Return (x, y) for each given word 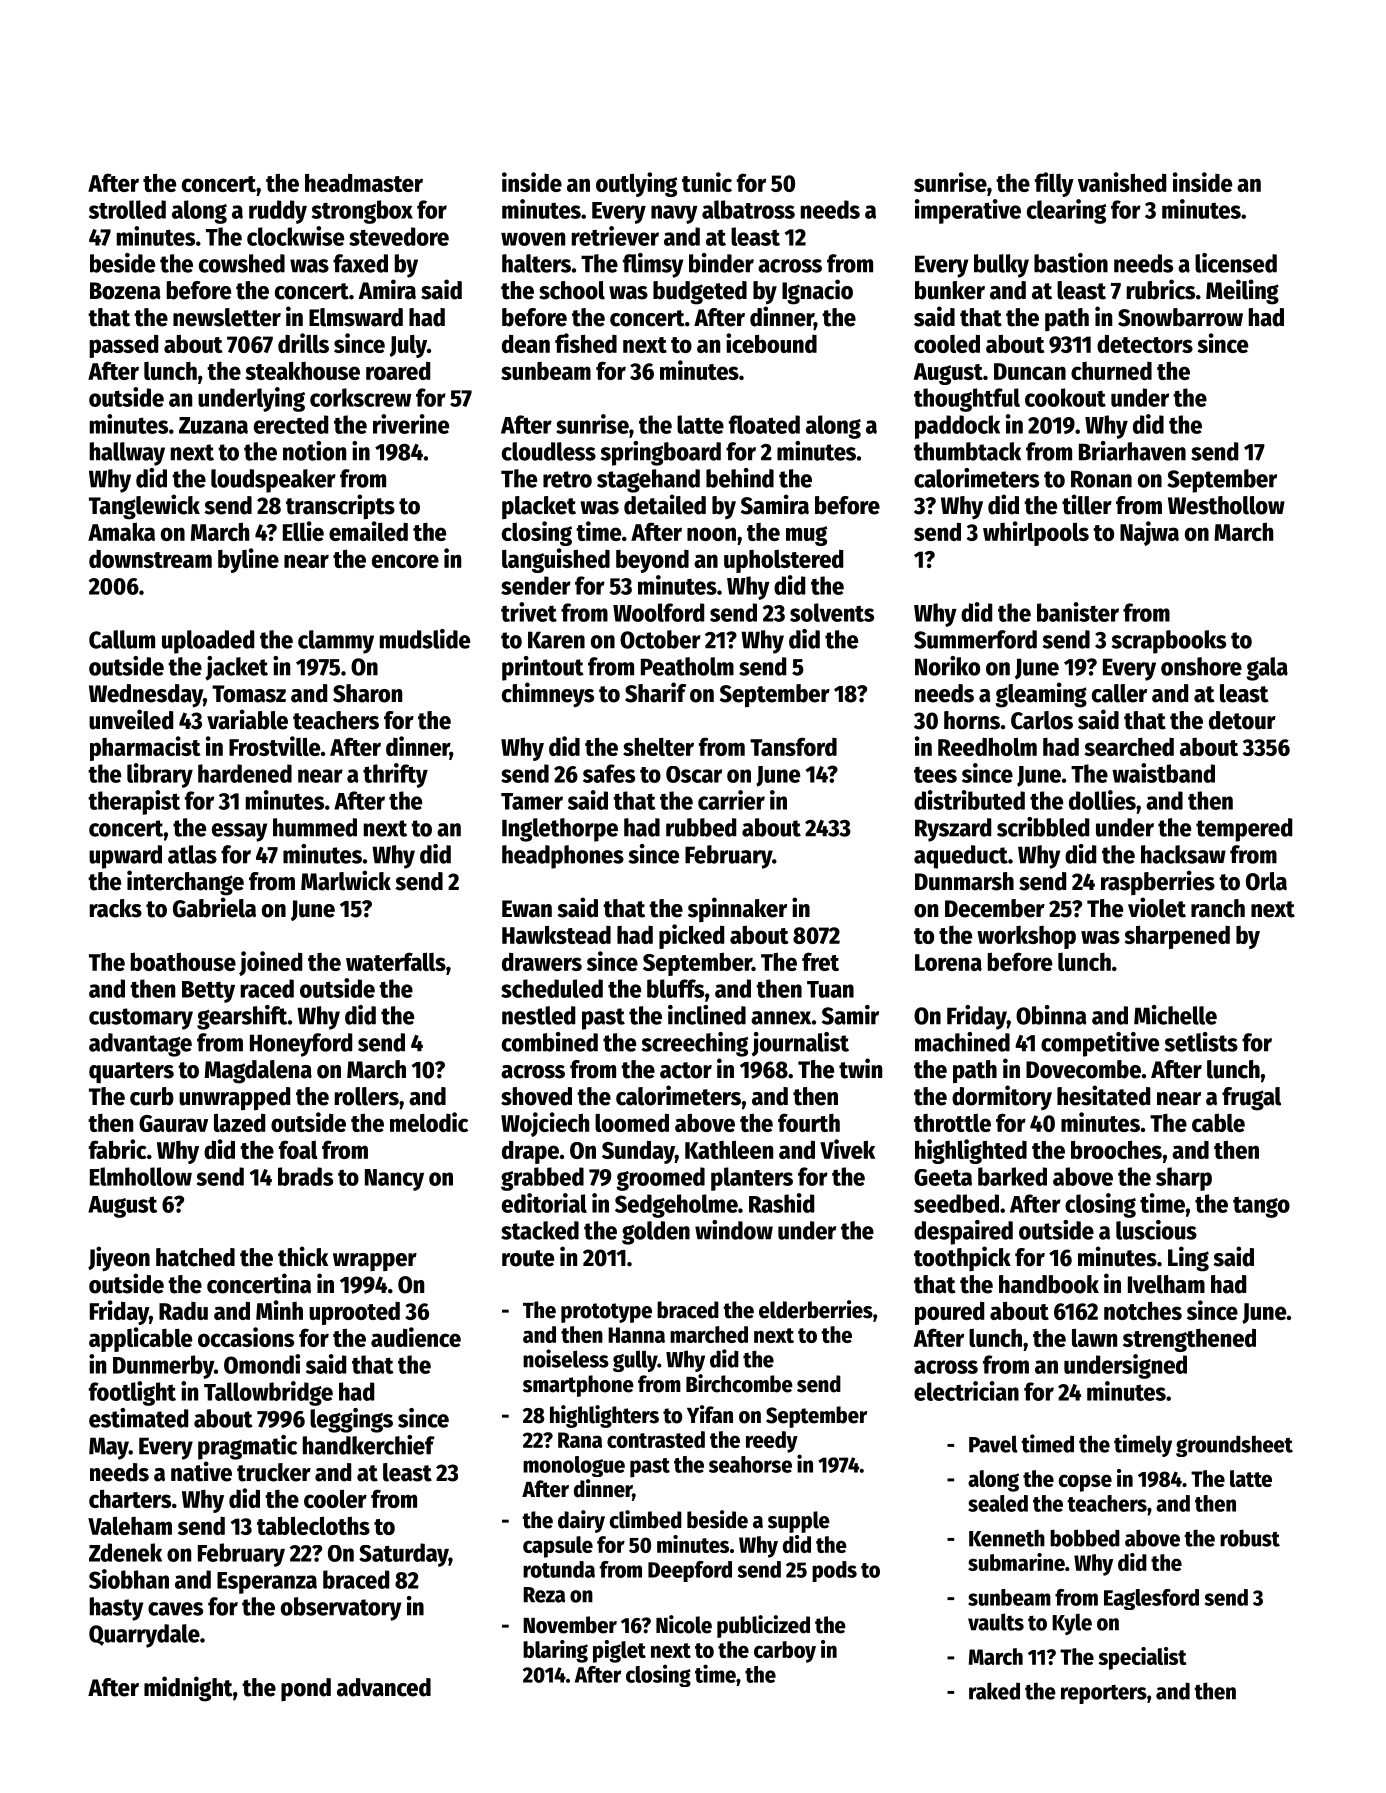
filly (1054, 184)
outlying (636, 184)
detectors (1145, 343)
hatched (195, 1257)
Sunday (638, 1152)
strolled (127, 209)
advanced (384, 1687)
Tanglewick (144, 507)
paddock (957, 427)
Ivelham (1166, 1284)
